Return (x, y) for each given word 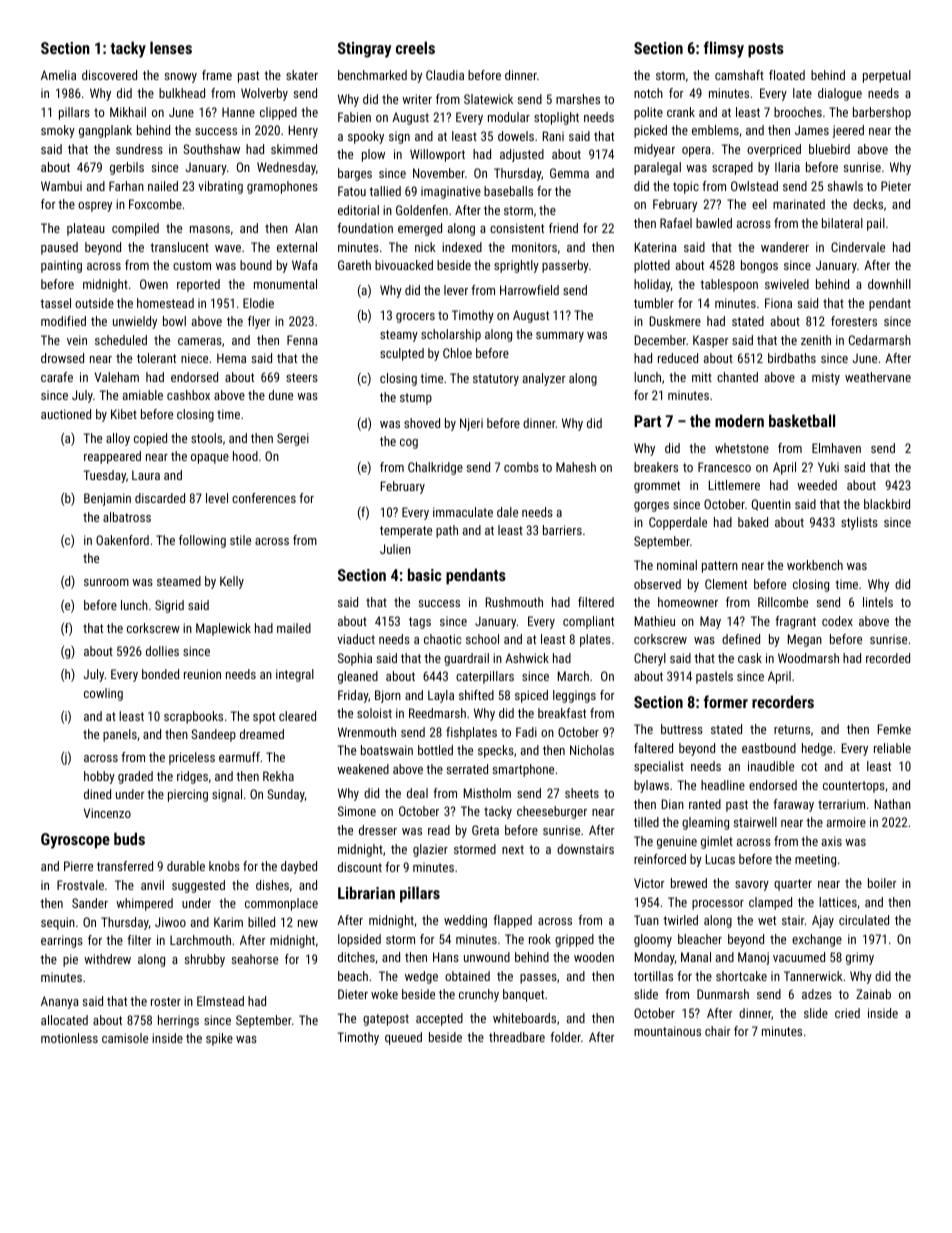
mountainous (667, 1031)
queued (403, 1038)
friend (563, 228)
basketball (802, 420)
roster (166, 1001)
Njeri (471, 424)
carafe (57, 377)
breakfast (562, 713)
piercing (188, 795)
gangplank (105, 131)
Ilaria (787, 167)
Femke (894, 729)
